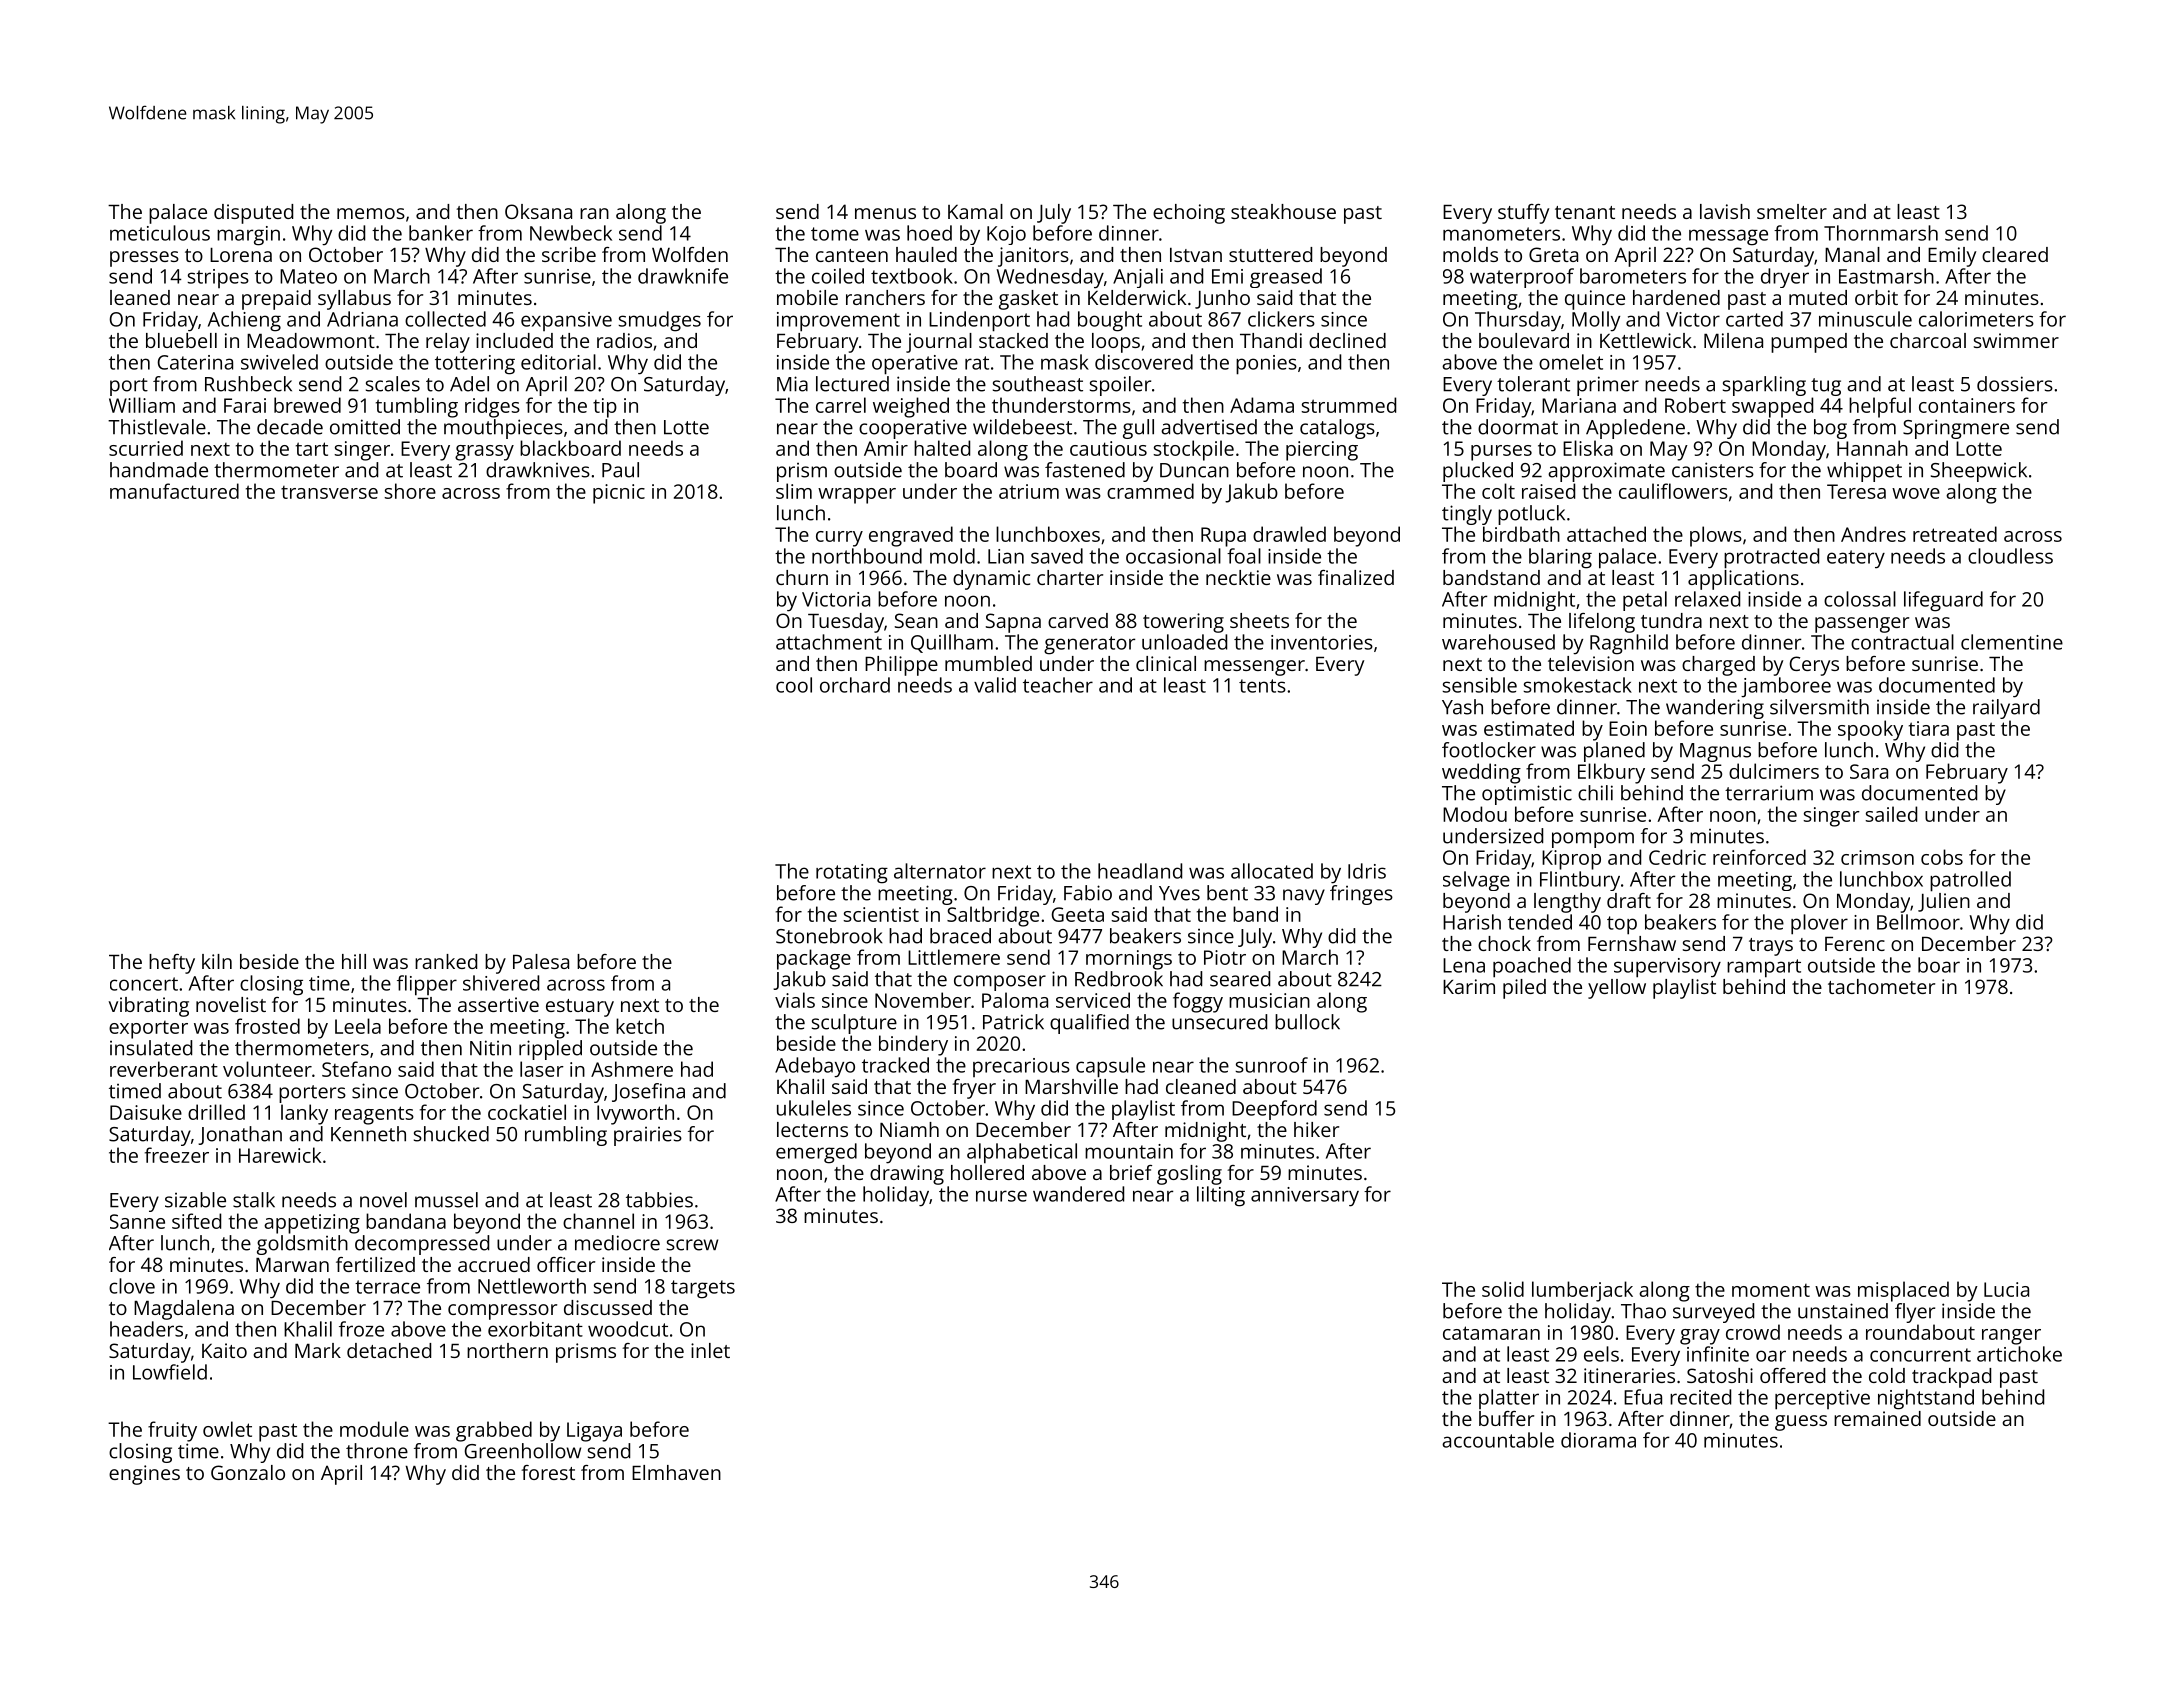  What do you see at coordinates (1221, 1196) in the page?
I see `lilting` at bounding box center [1221, 1196].
